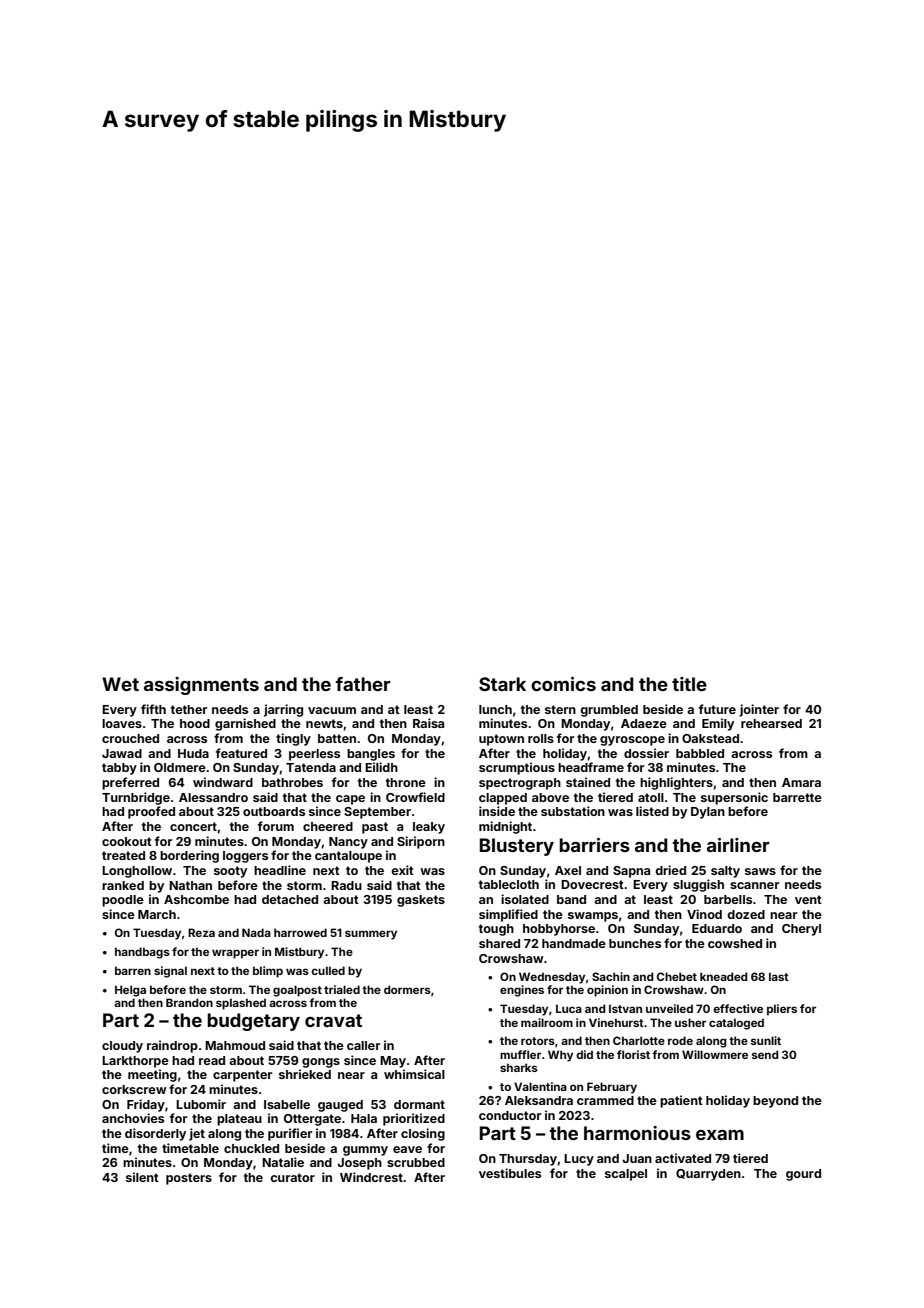  What do you see at coordinates (414, 1074) in the image?
I see `whimsical` at bounding box center [414, 1074].
